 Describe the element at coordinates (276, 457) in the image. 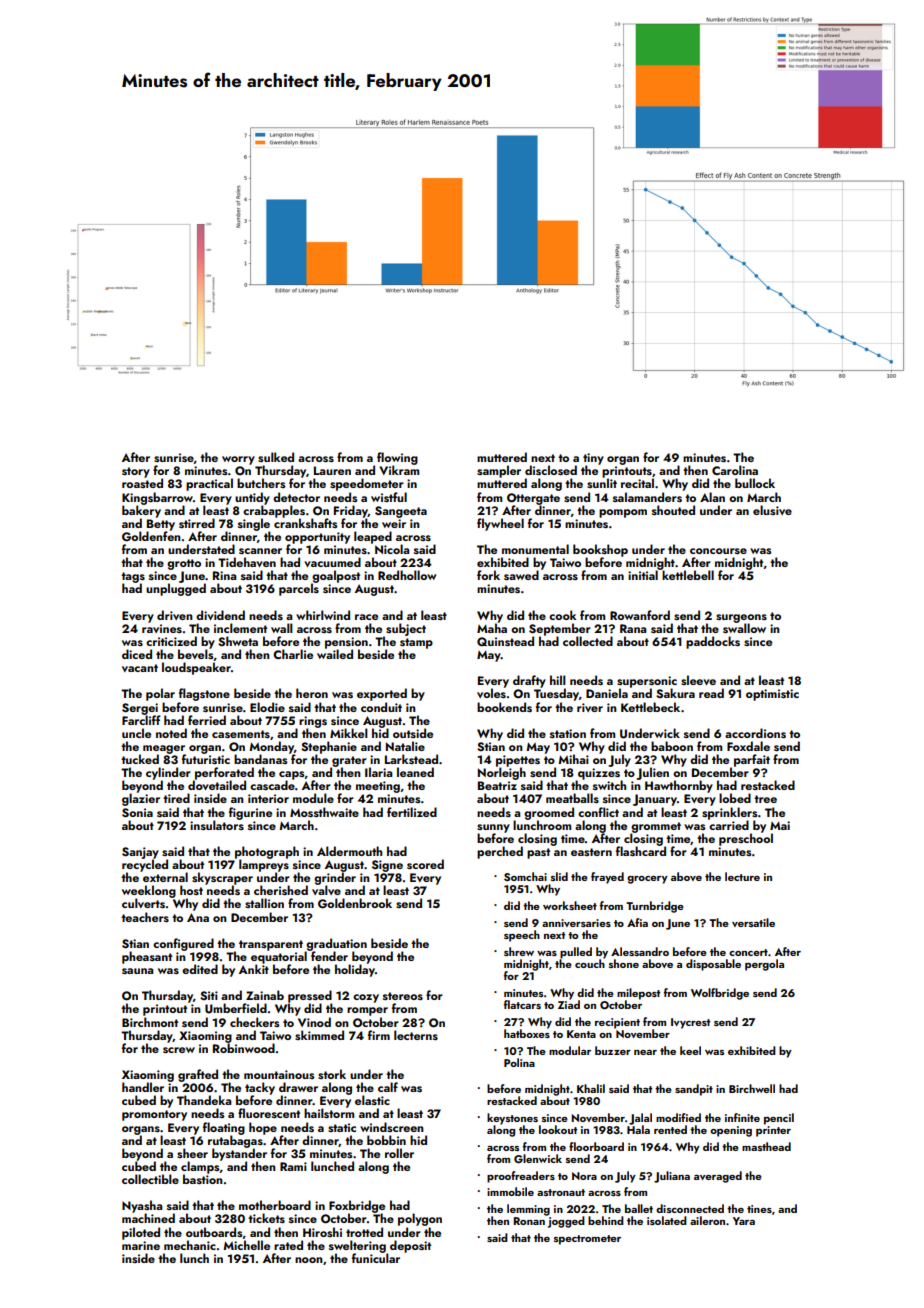

I see `sulked` at that location.
